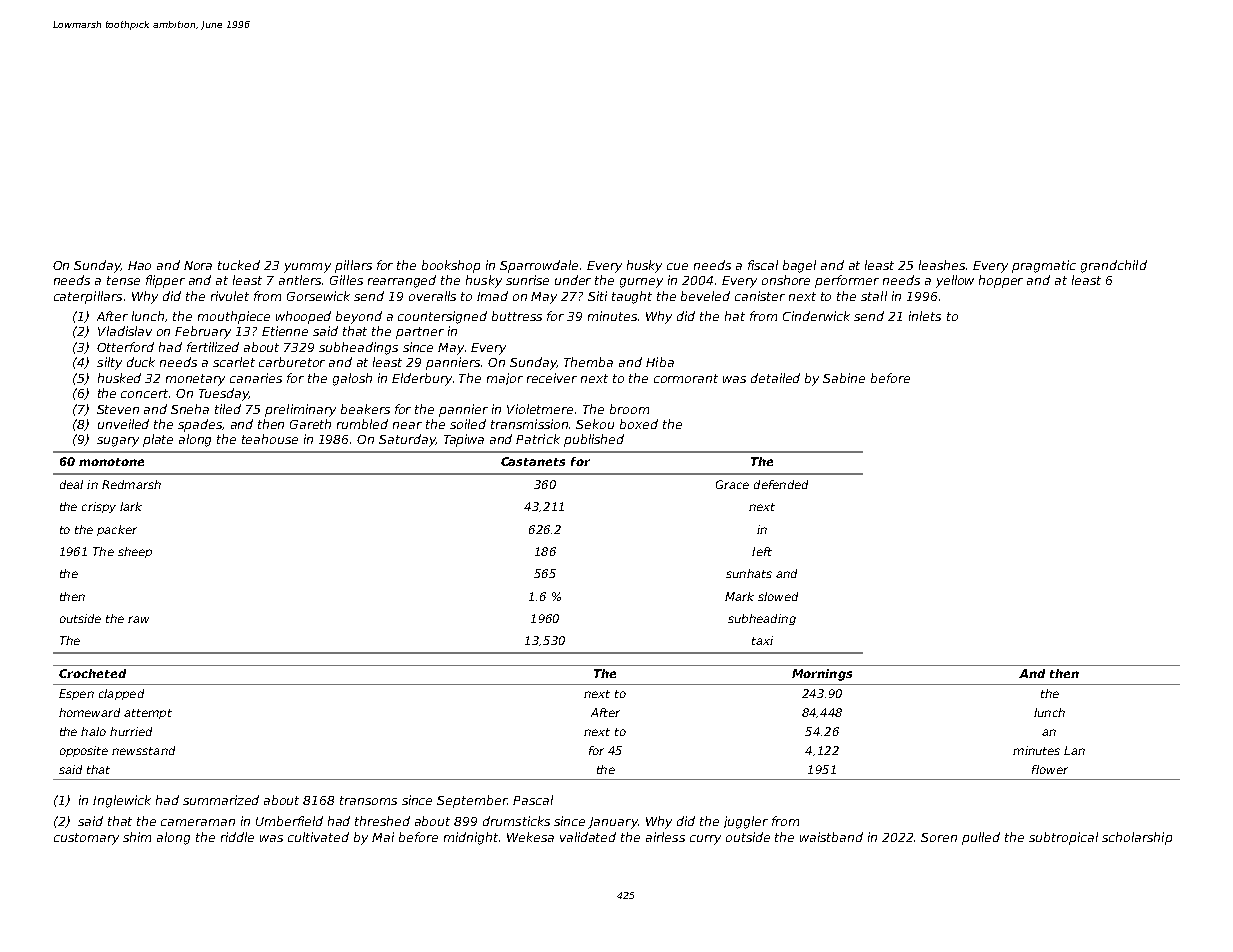  What do you see at coordinates (778, 596) in the screenshot?
I see `slowed` at bounding box center [778, 596].
